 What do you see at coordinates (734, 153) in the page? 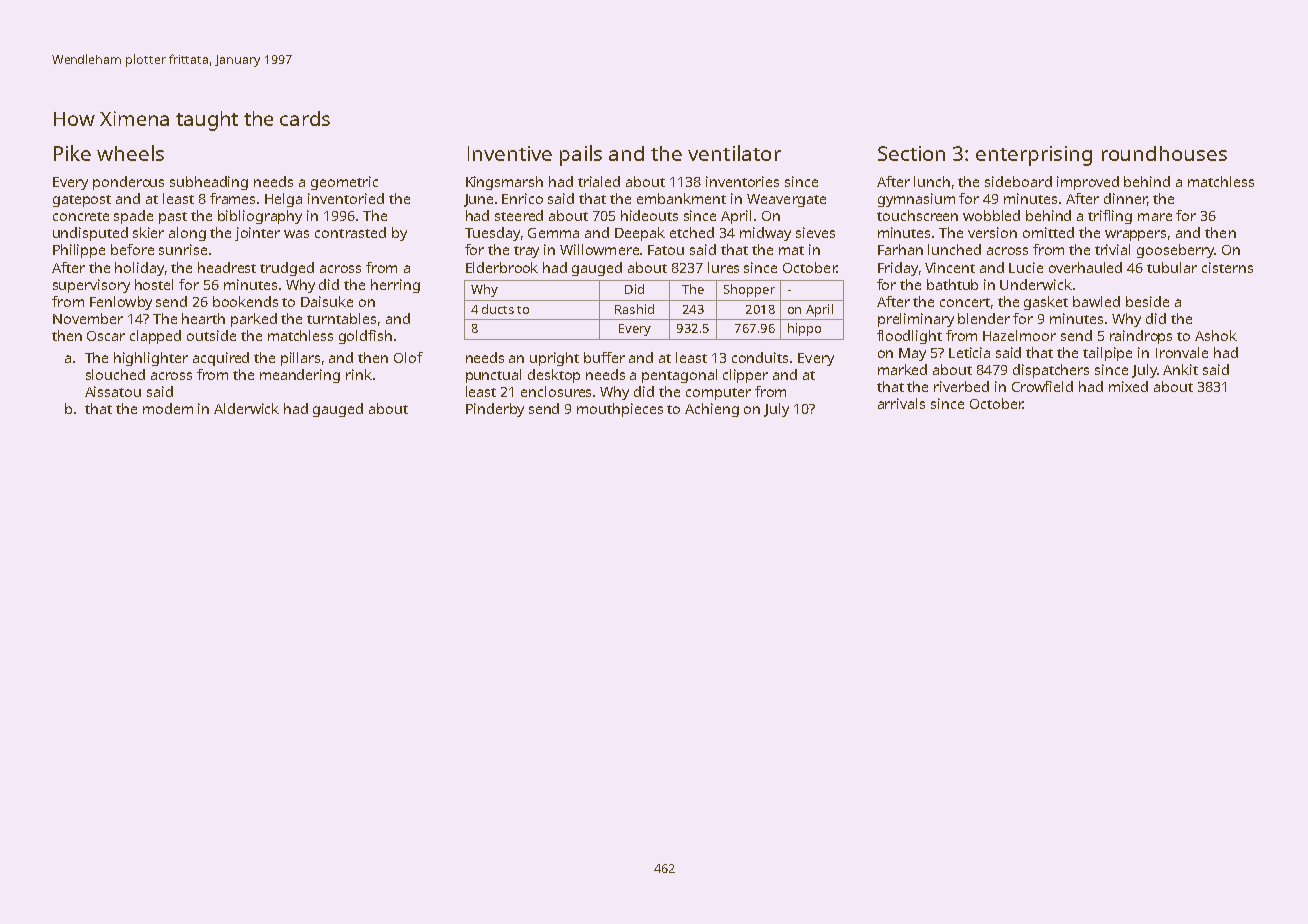
I see `ventilator` at bounding box center [734, 153].
